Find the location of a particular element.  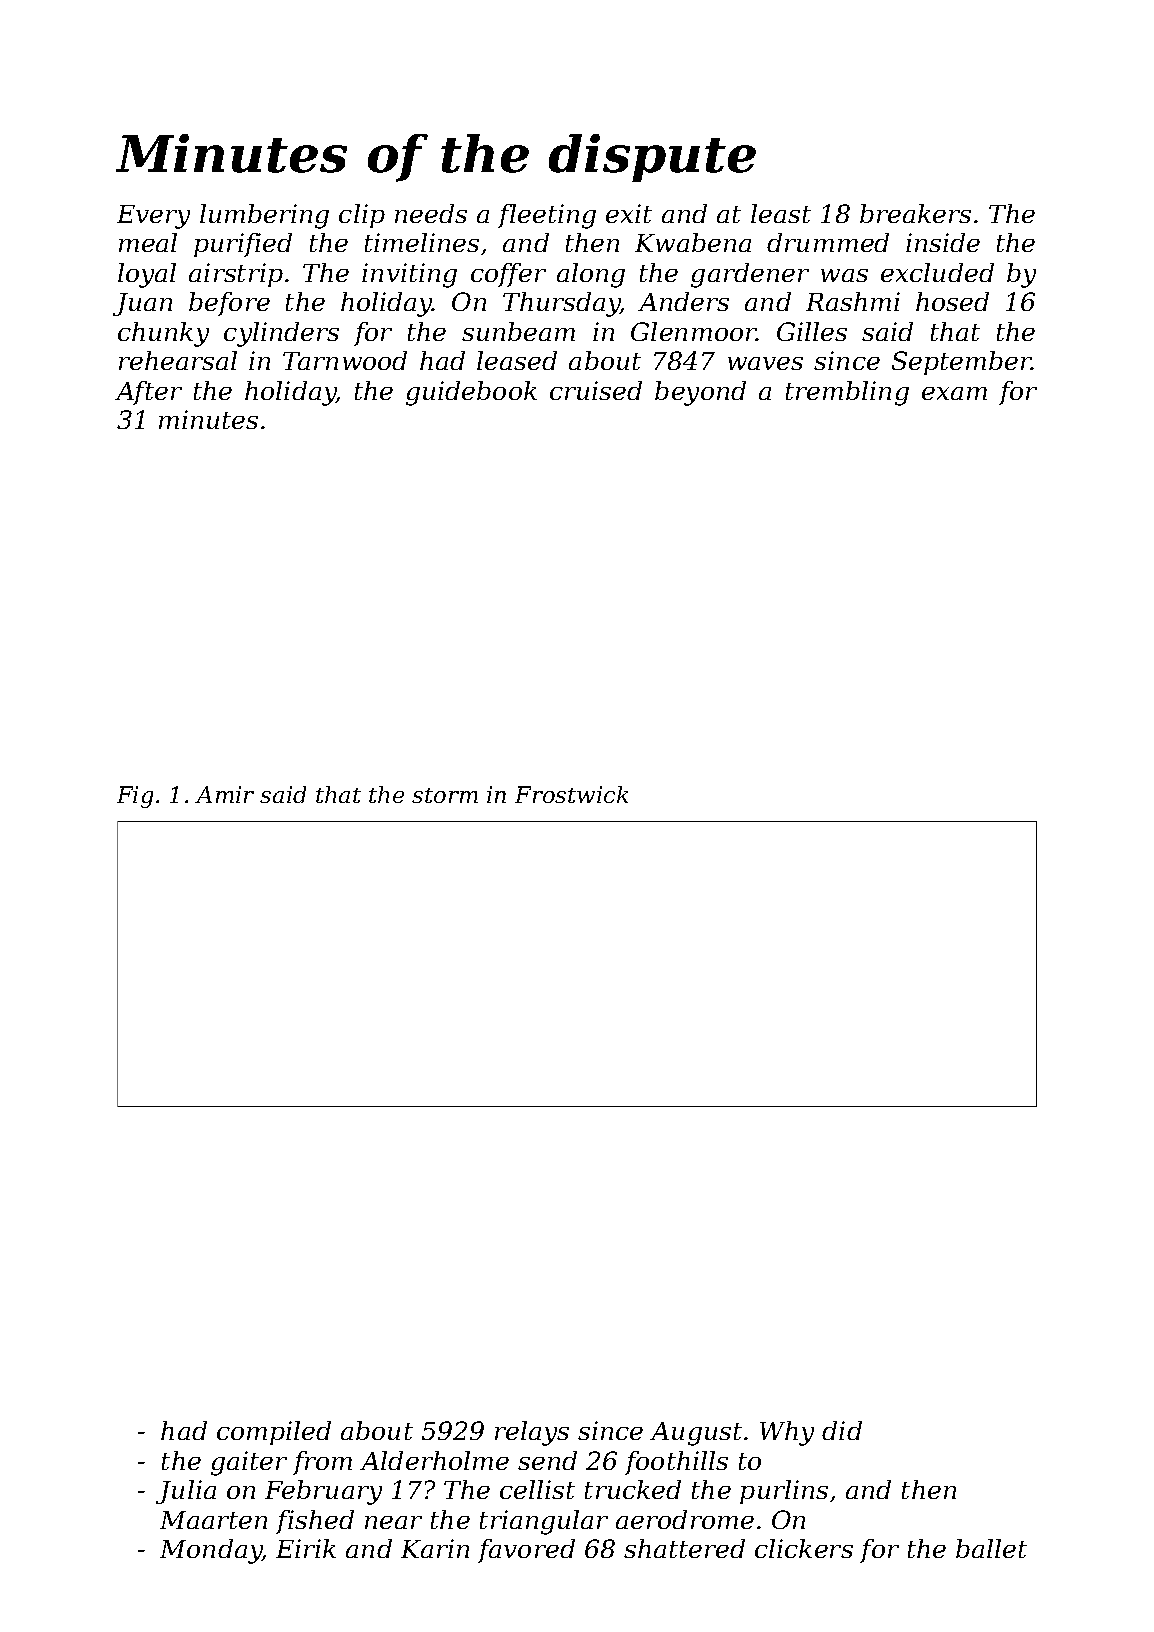

relays is located at coordinates (532, 1433).
